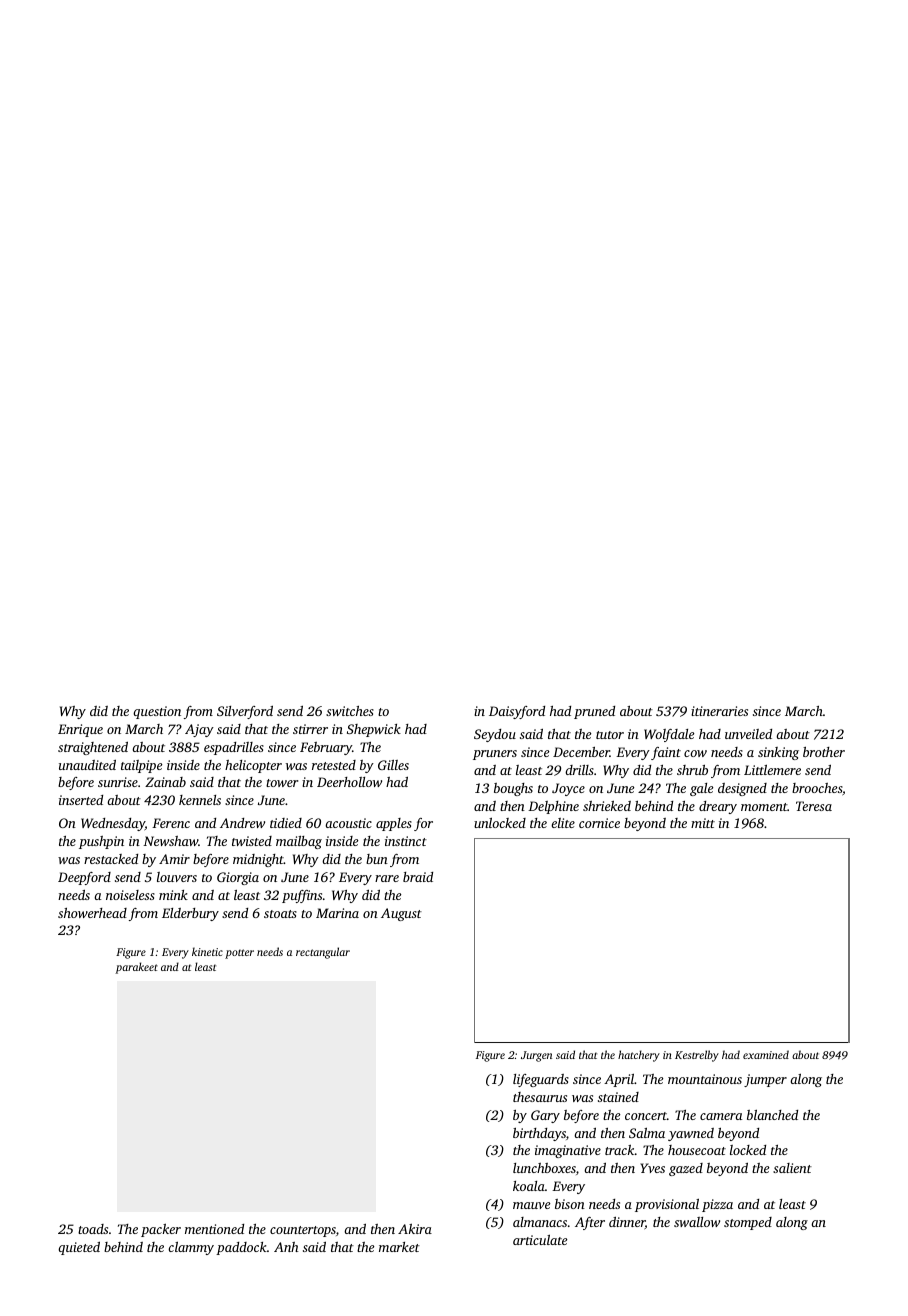 This screenshot has width=908, height=1316. Describe the element at coordinates (824, 752) in the screenshot. I see `brother` at that location.
